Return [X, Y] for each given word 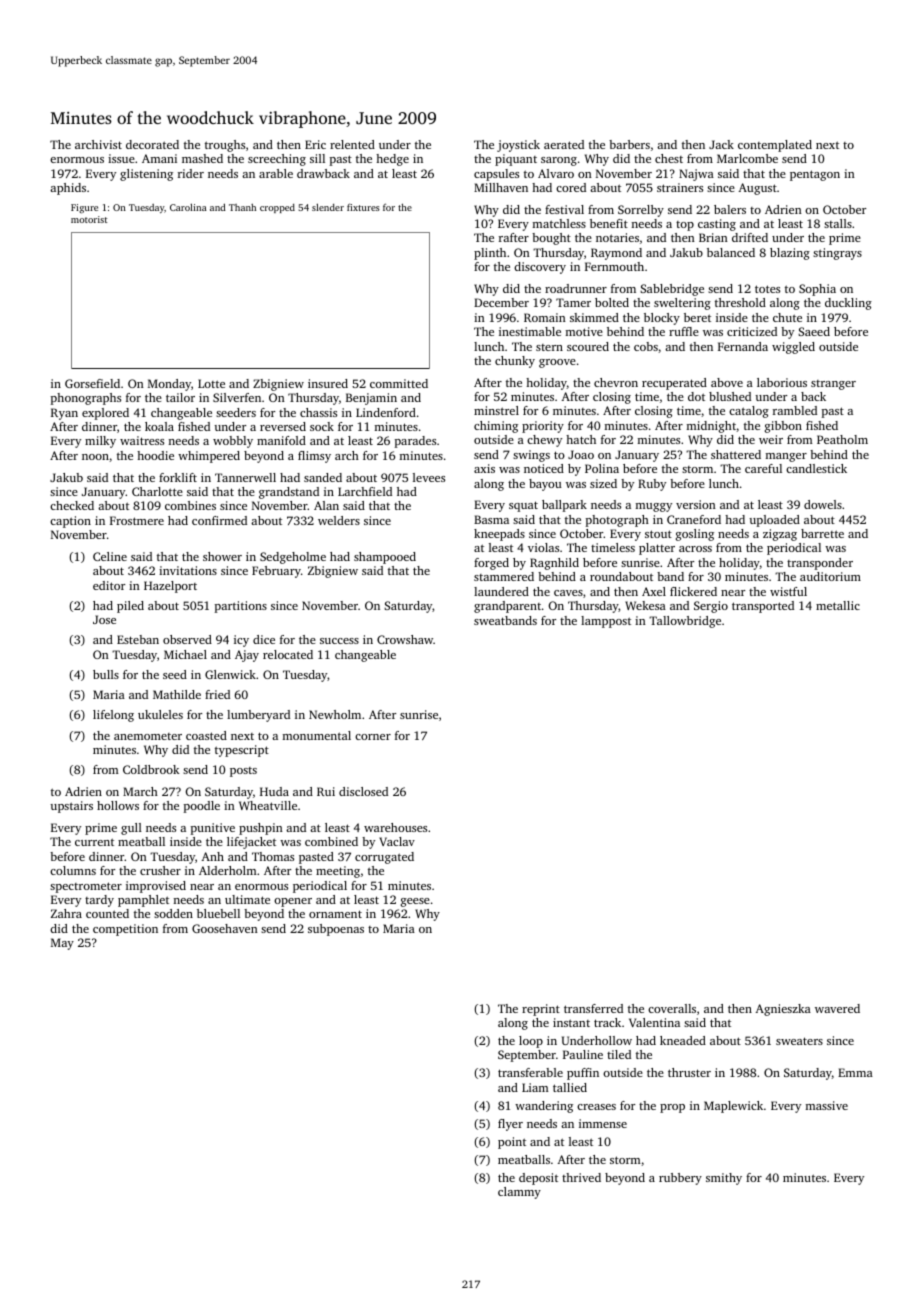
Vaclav [397, 841]
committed [399, 383]
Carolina [188, 207]
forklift [178, 477]
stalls [838, 223]
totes [767, 289]
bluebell [218, 913]
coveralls [672, 1008]
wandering [544, 1107]
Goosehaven [225, 928]
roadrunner [576, 288]
